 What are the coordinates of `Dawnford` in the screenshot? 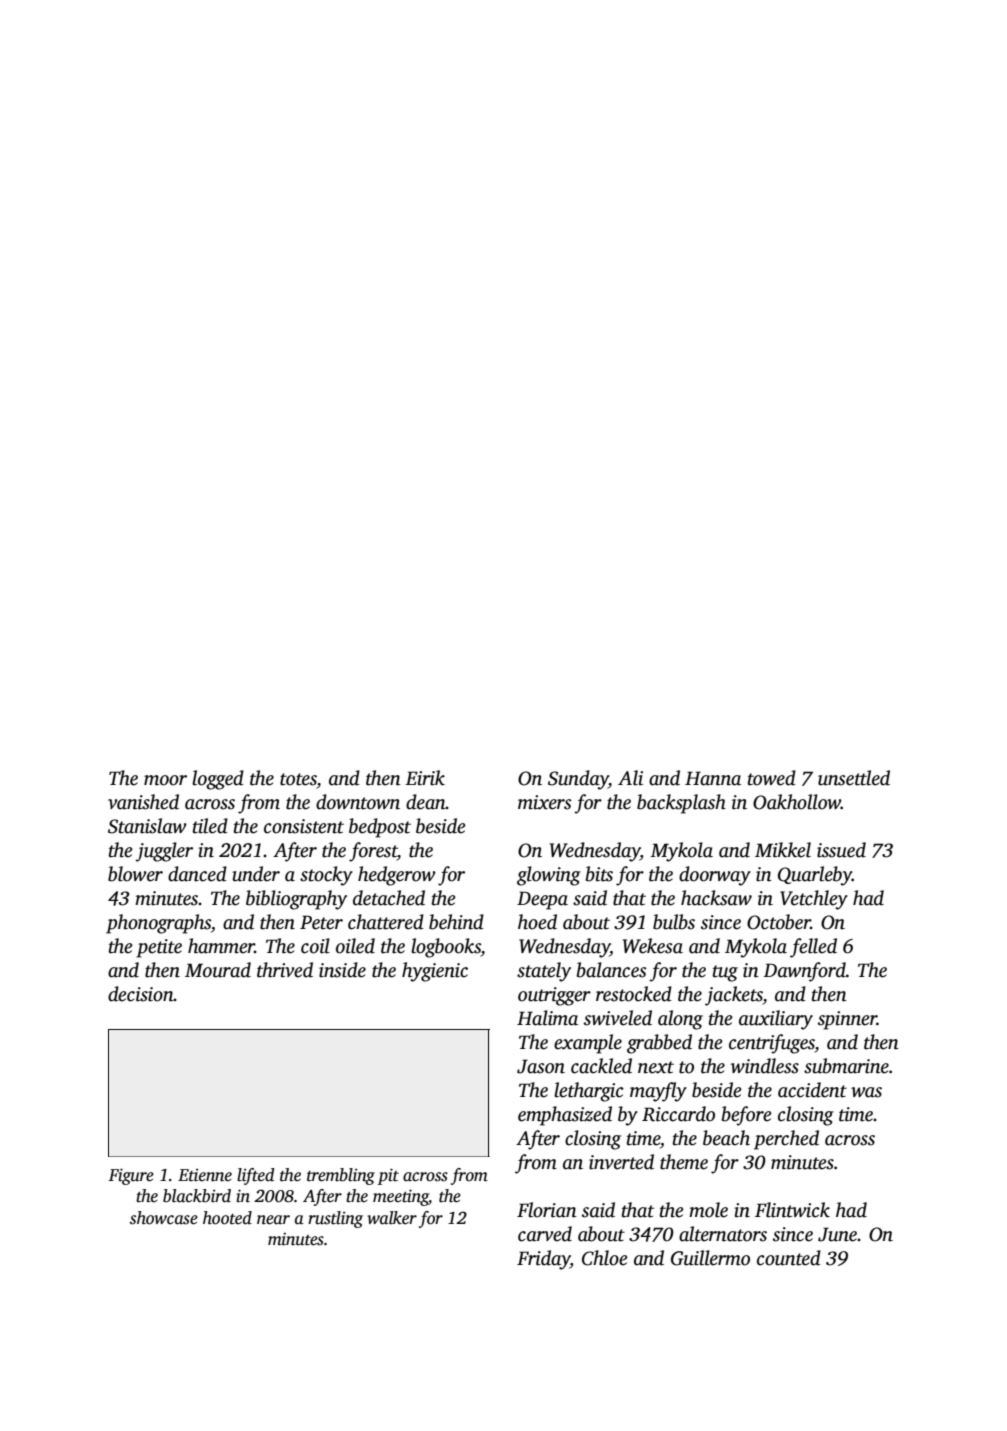 It's located at (804, 972).
